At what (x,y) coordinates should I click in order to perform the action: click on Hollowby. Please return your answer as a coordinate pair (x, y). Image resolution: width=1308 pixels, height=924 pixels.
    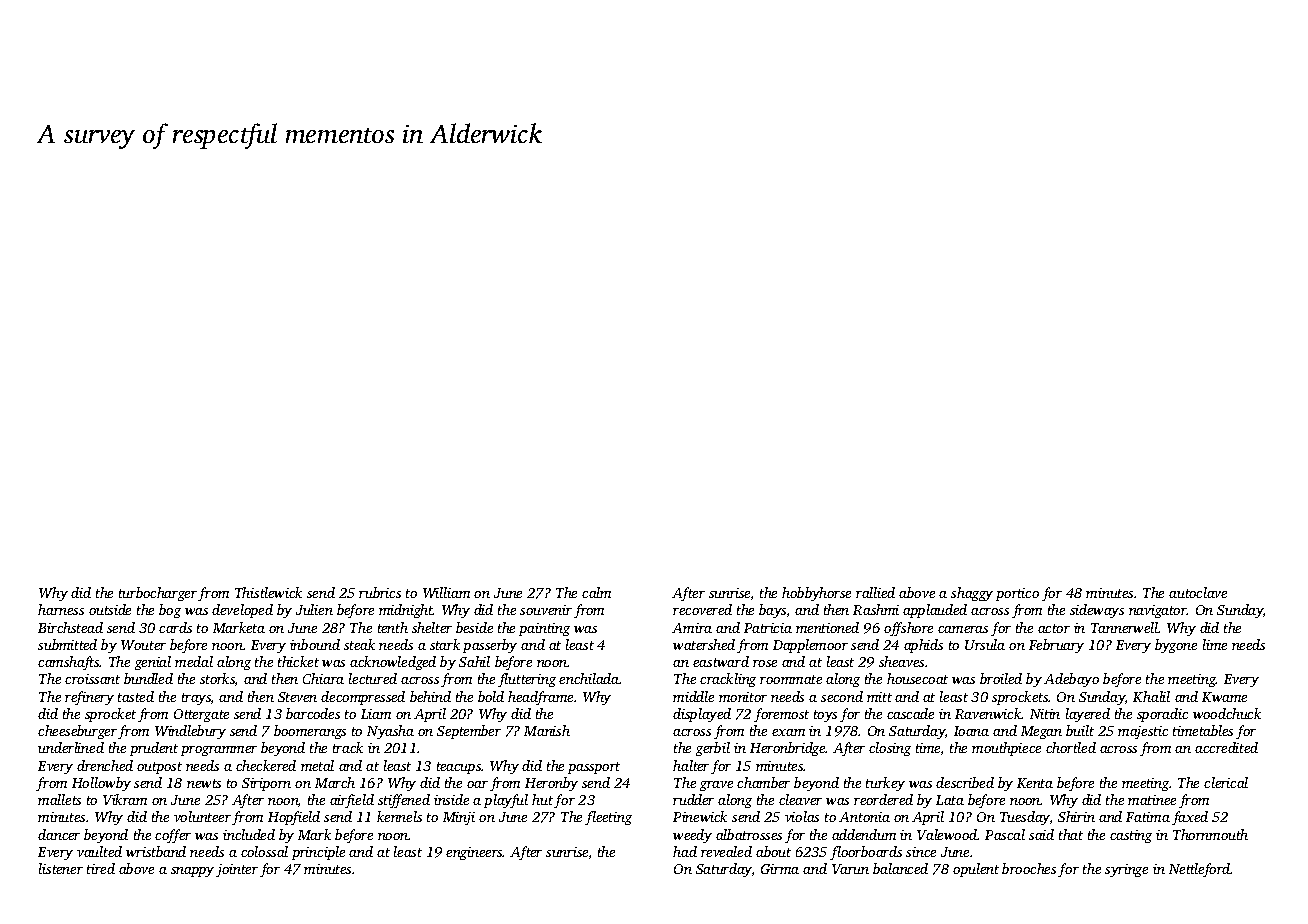
    Looking at the image, I should click on (101, 784).
